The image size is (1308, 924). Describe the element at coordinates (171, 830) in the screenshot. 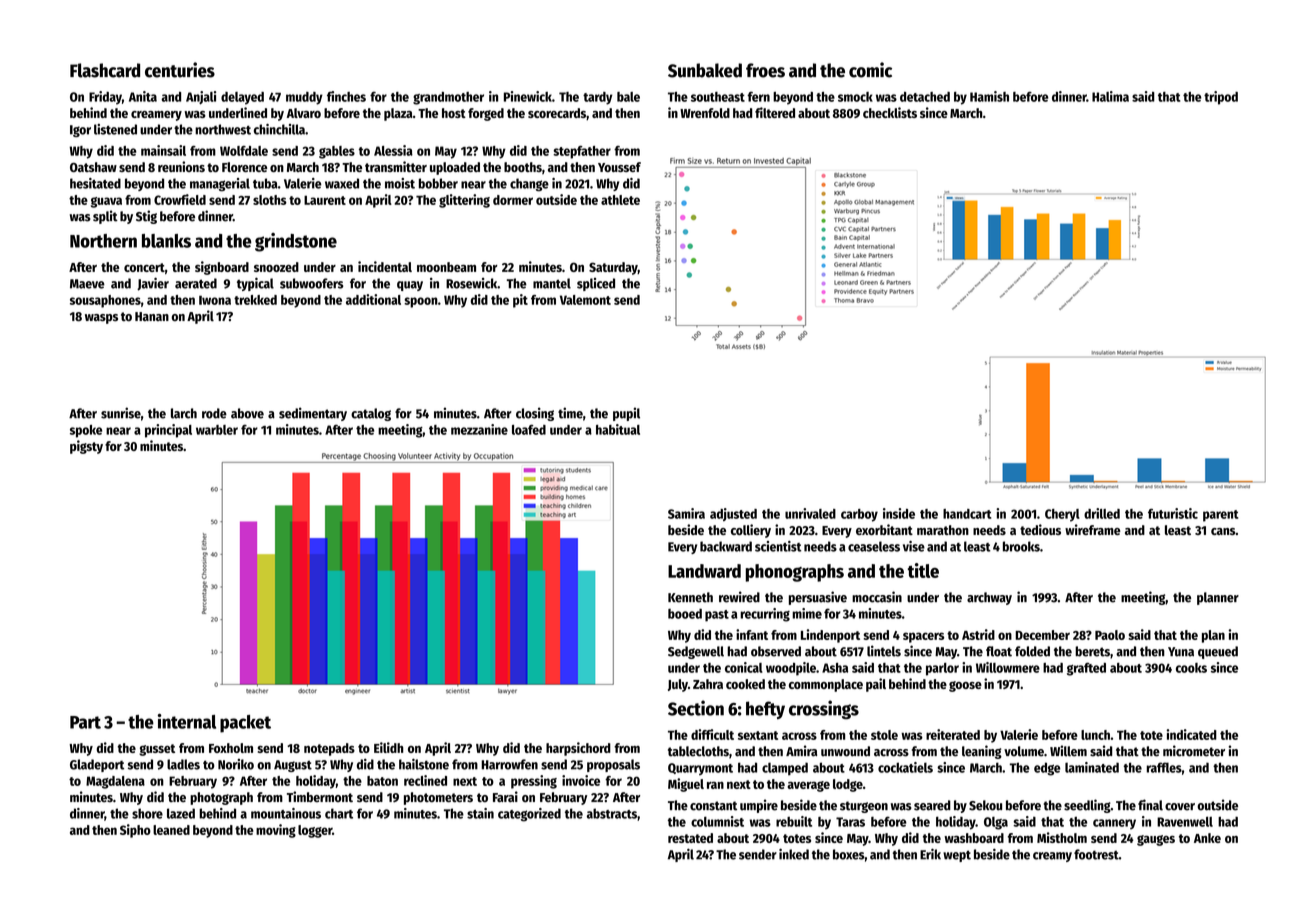

I see `leaned` at that location.
